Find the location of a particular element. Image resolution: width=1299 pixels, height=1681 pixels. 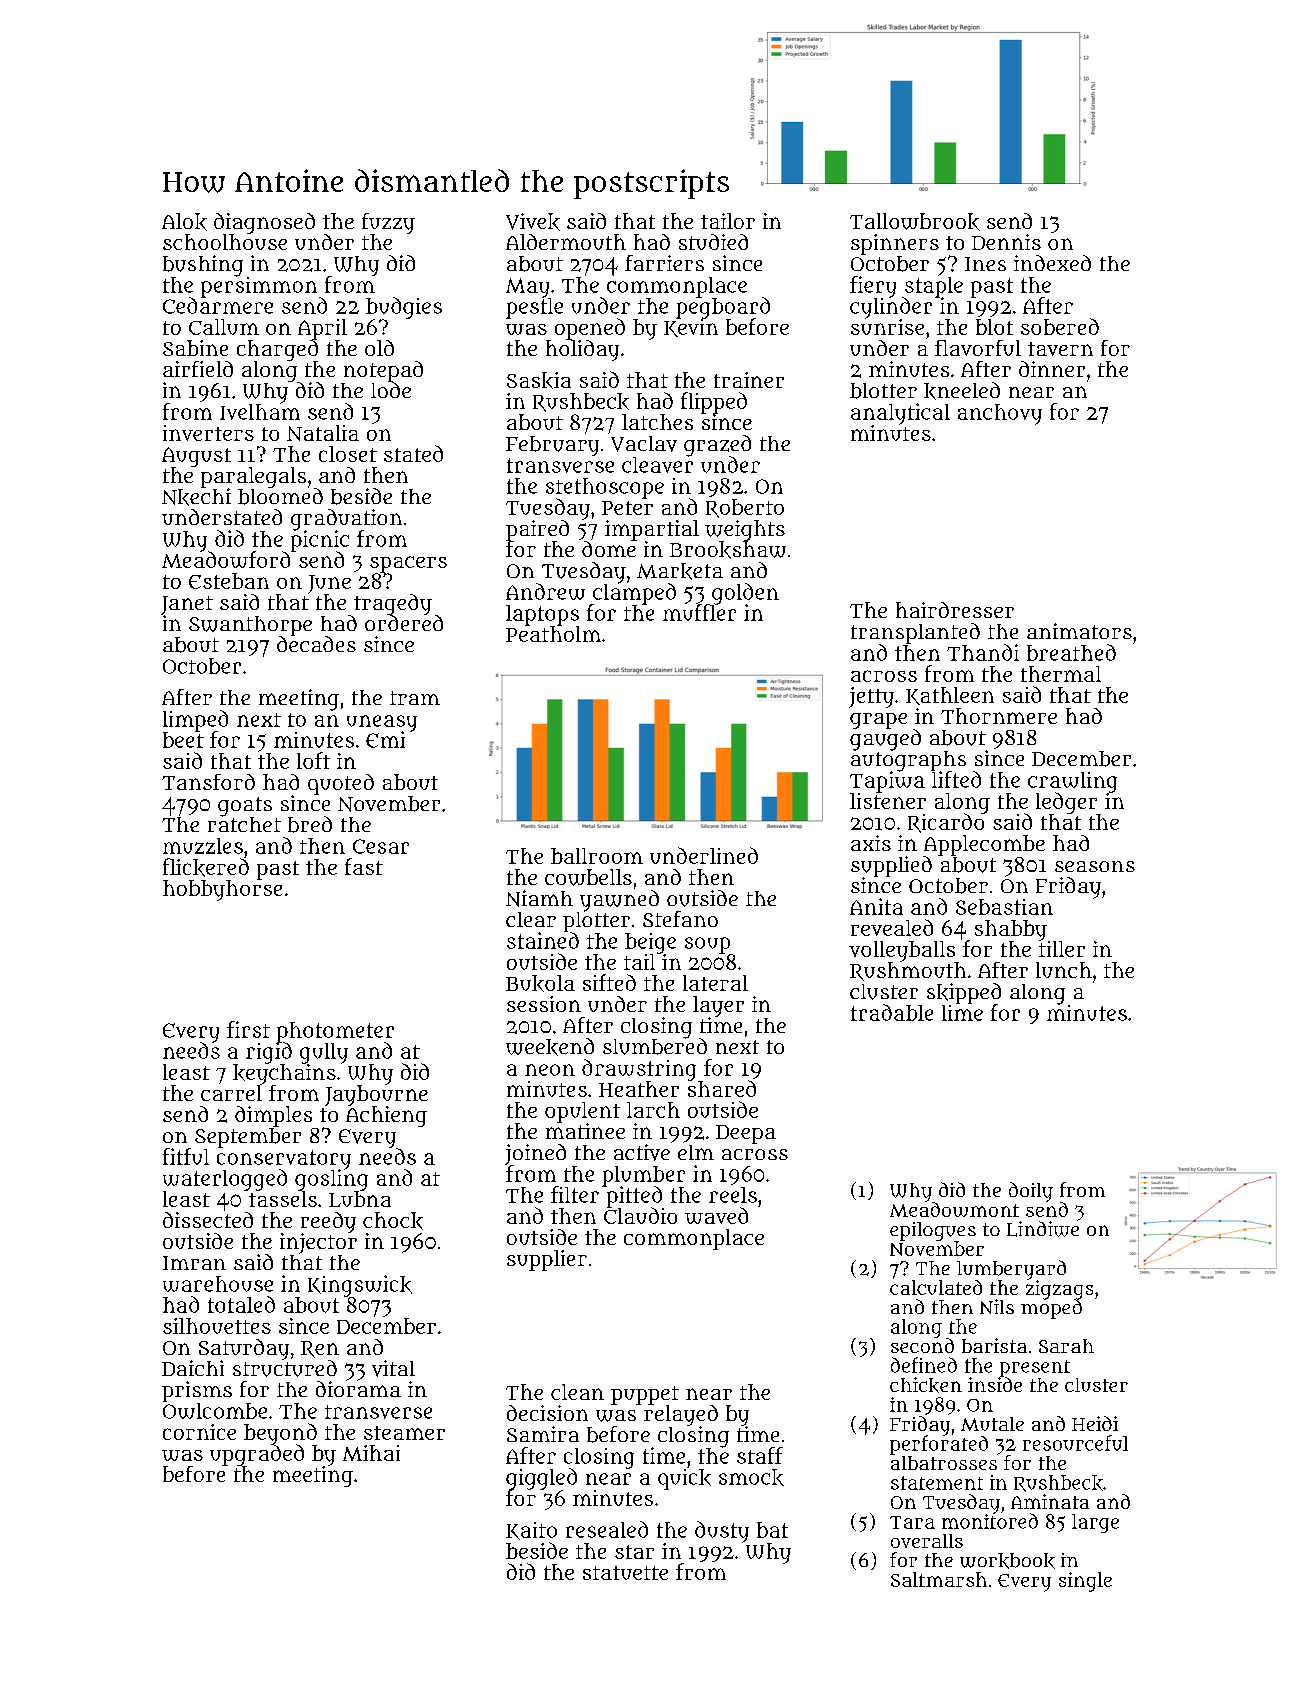

statuette is located at coordinates (625, 1573).
